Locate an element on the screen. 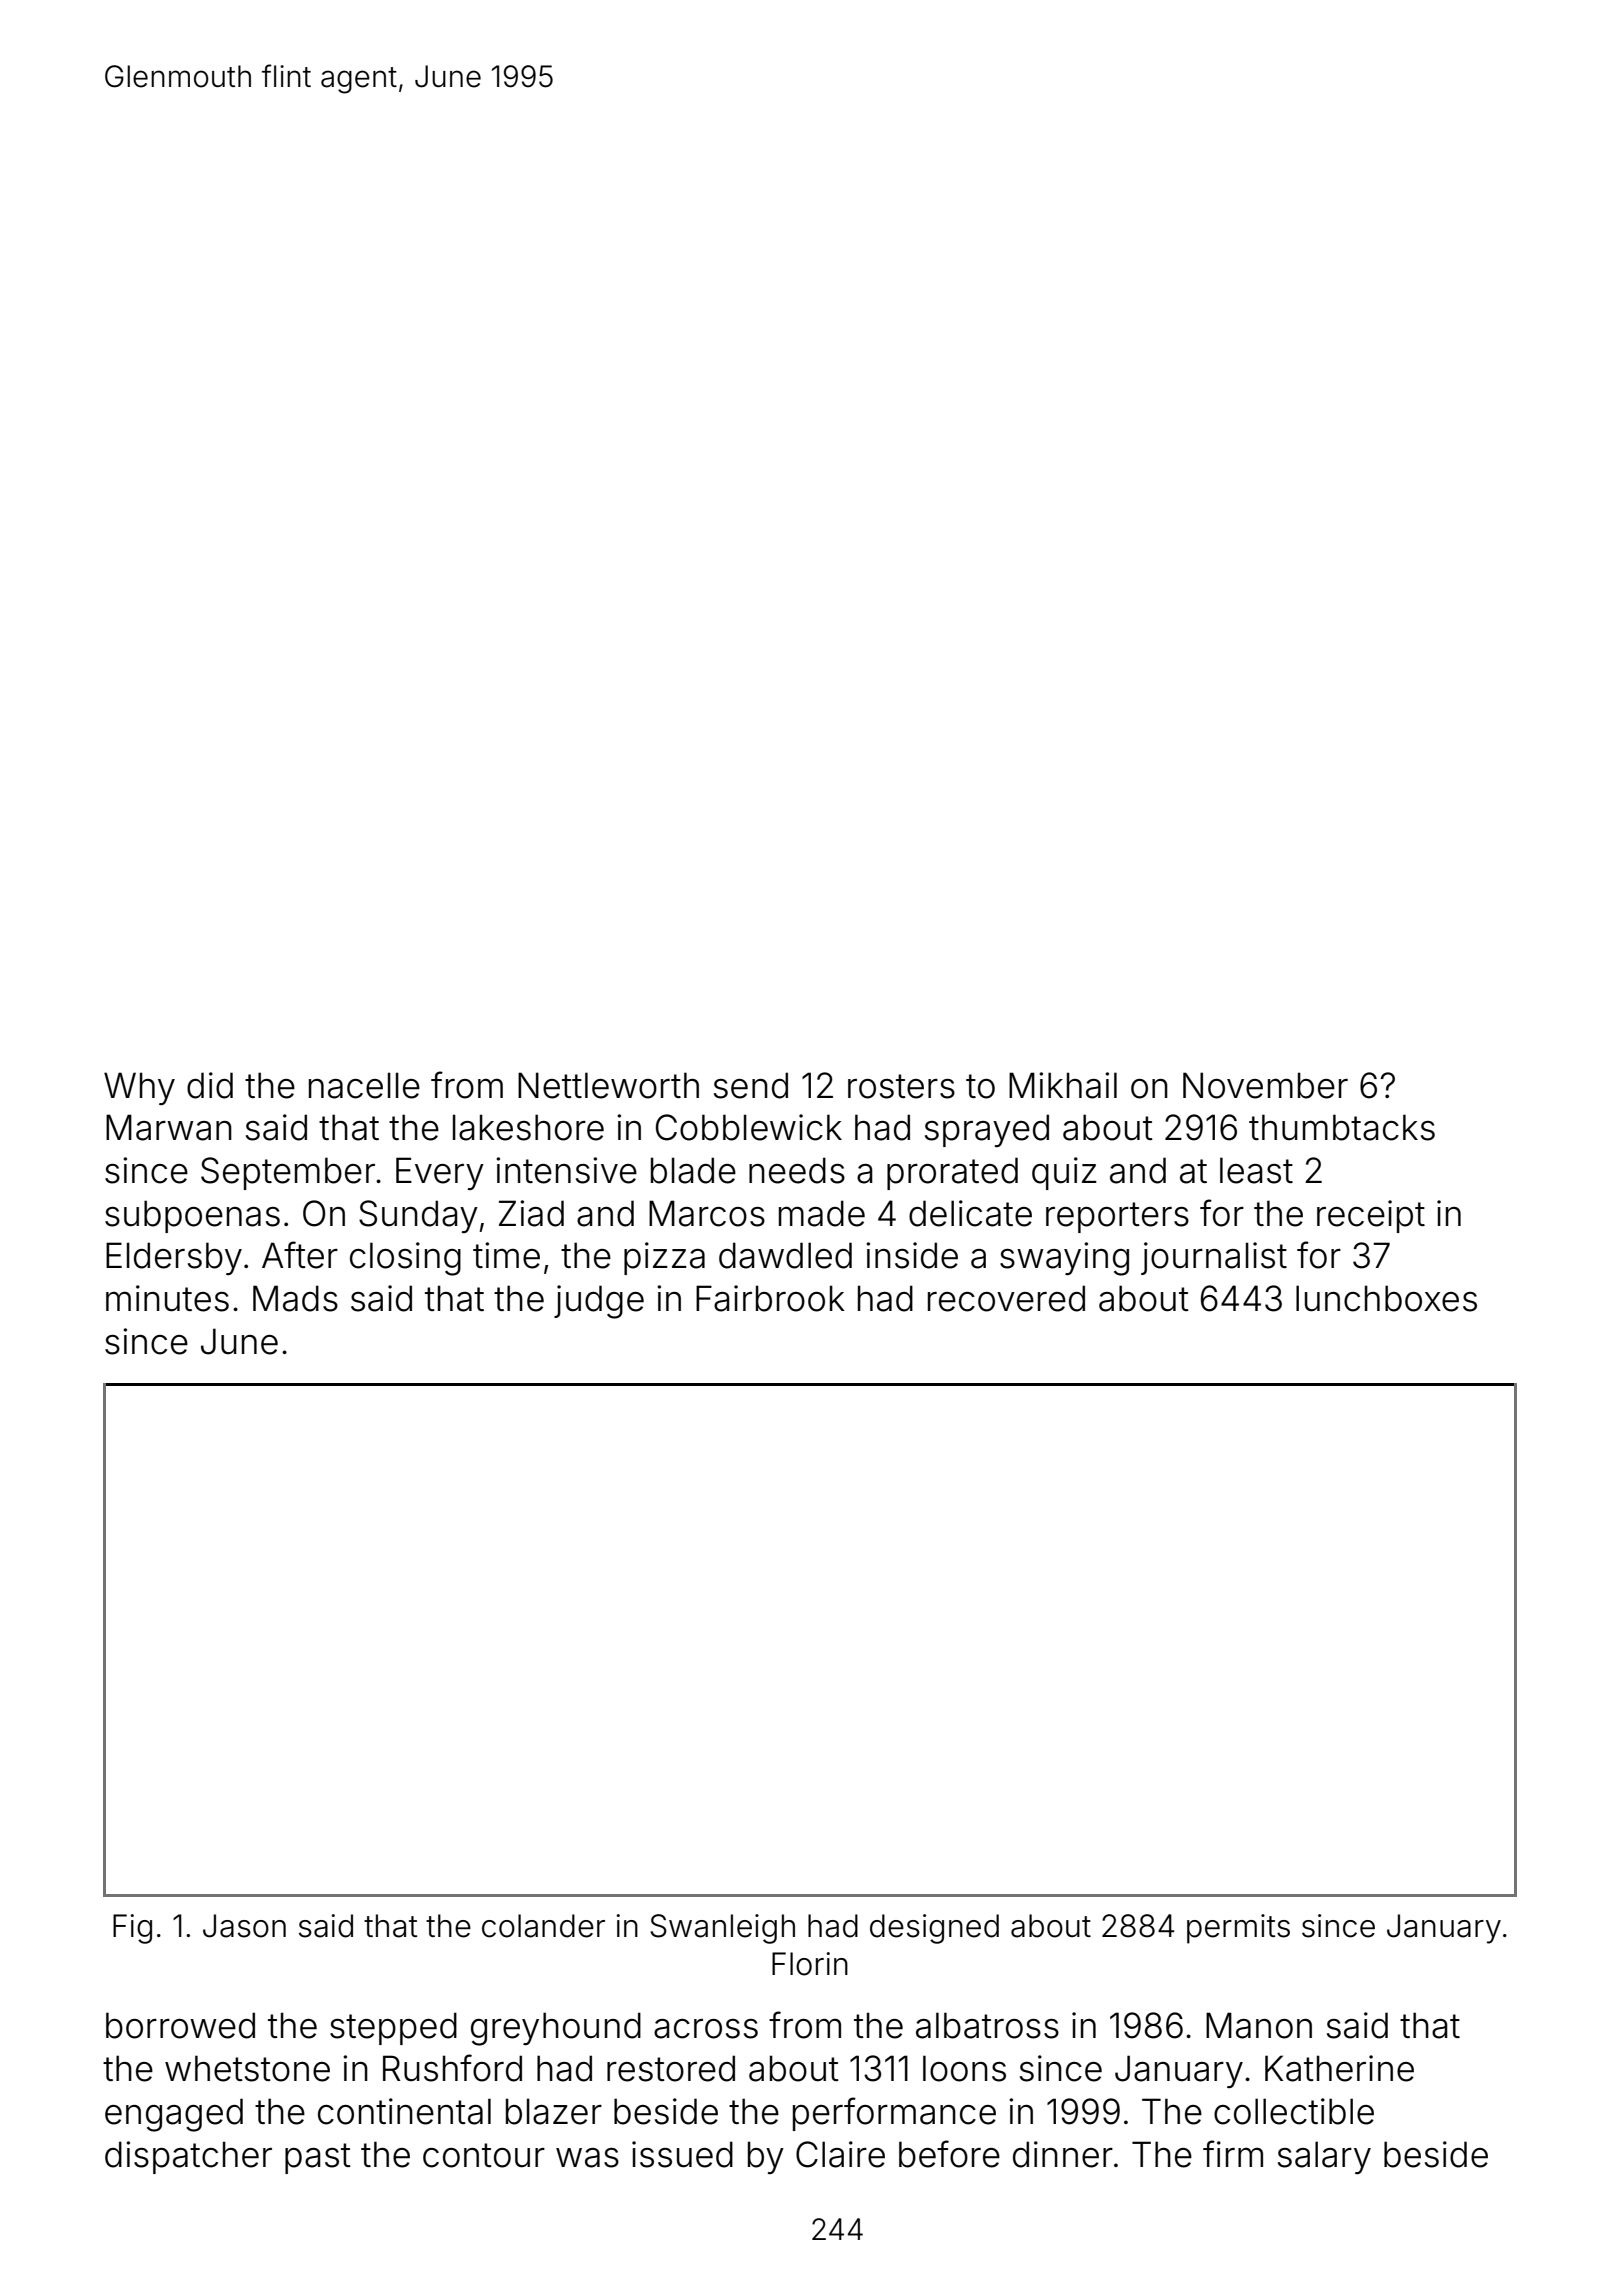 This screenshot has width=1620, height=2292. past is located at coordinates (318, 2158).
